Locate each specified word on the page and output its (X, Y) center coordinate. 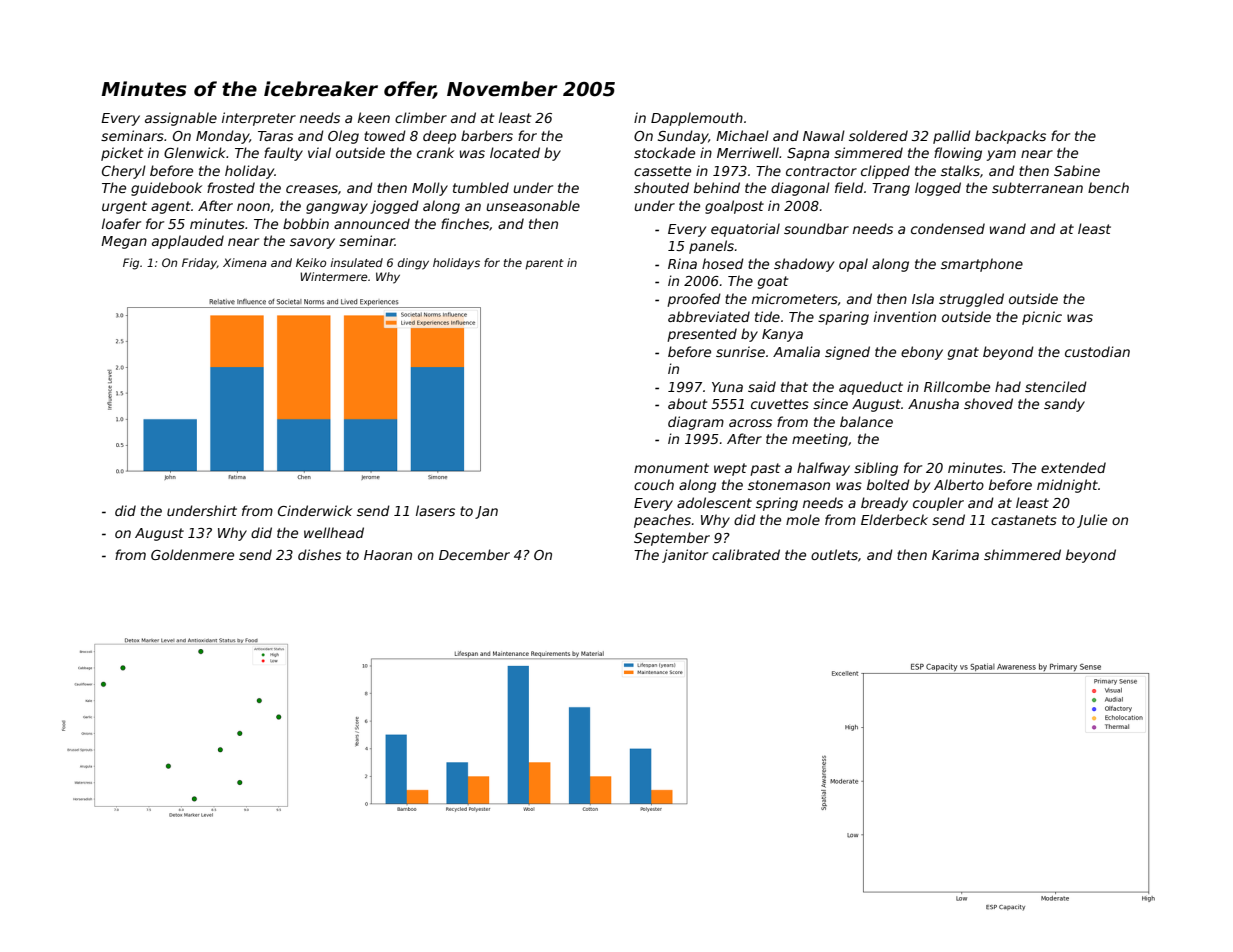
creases (312, 189)
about (687, 403)
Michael (742, 135)
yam (1001, 155)
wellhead (334, 532)
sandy (1064, 405)
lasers (435, 510)
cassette (662, 171)
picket (122, 154)
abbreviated (709, 316)
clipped (885, 172)
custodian (1097, 351)
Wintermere (334, 276)
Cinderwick (315, 510)
